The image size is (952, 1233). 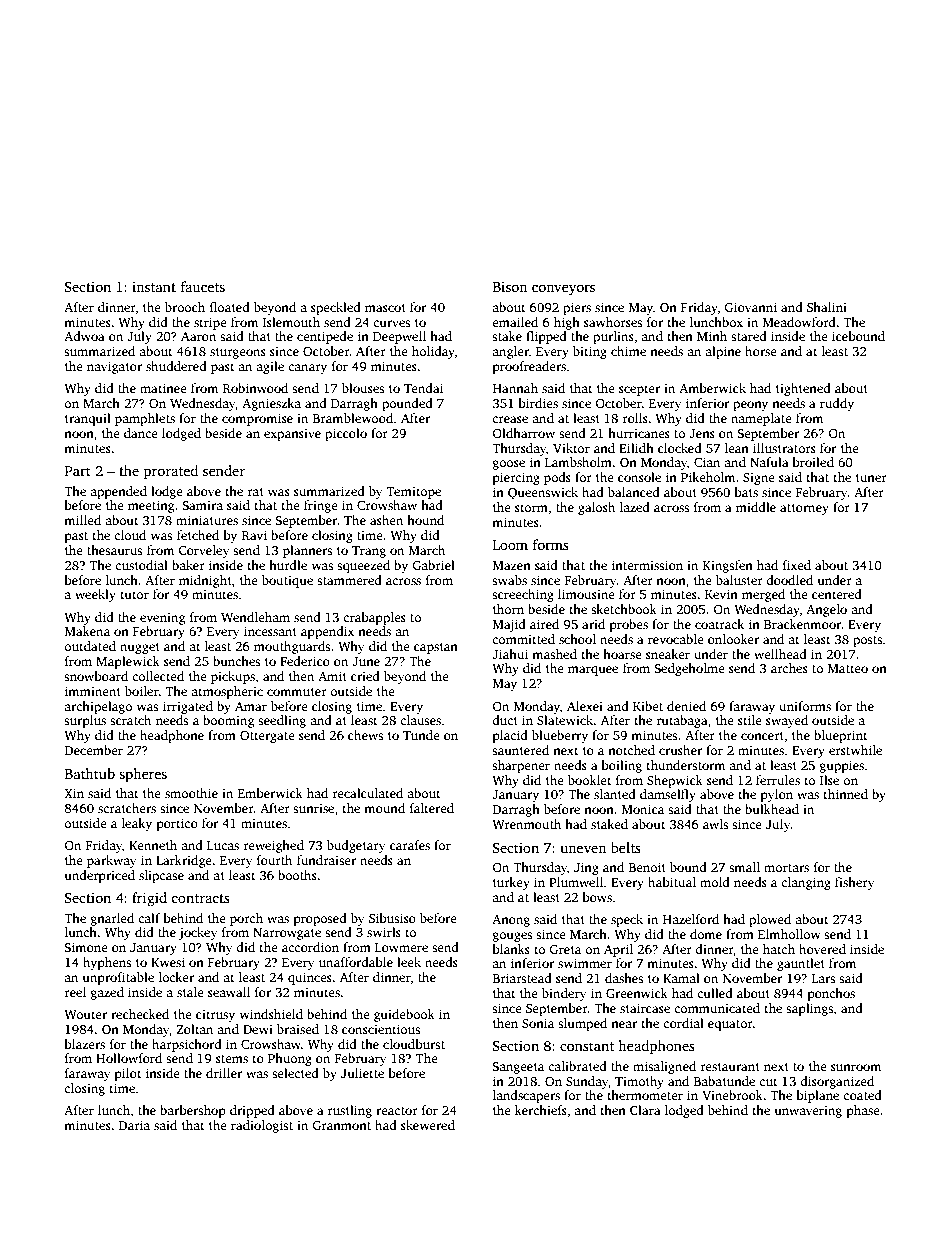 I want to click on ruddy, so click(x=837, y=404).
